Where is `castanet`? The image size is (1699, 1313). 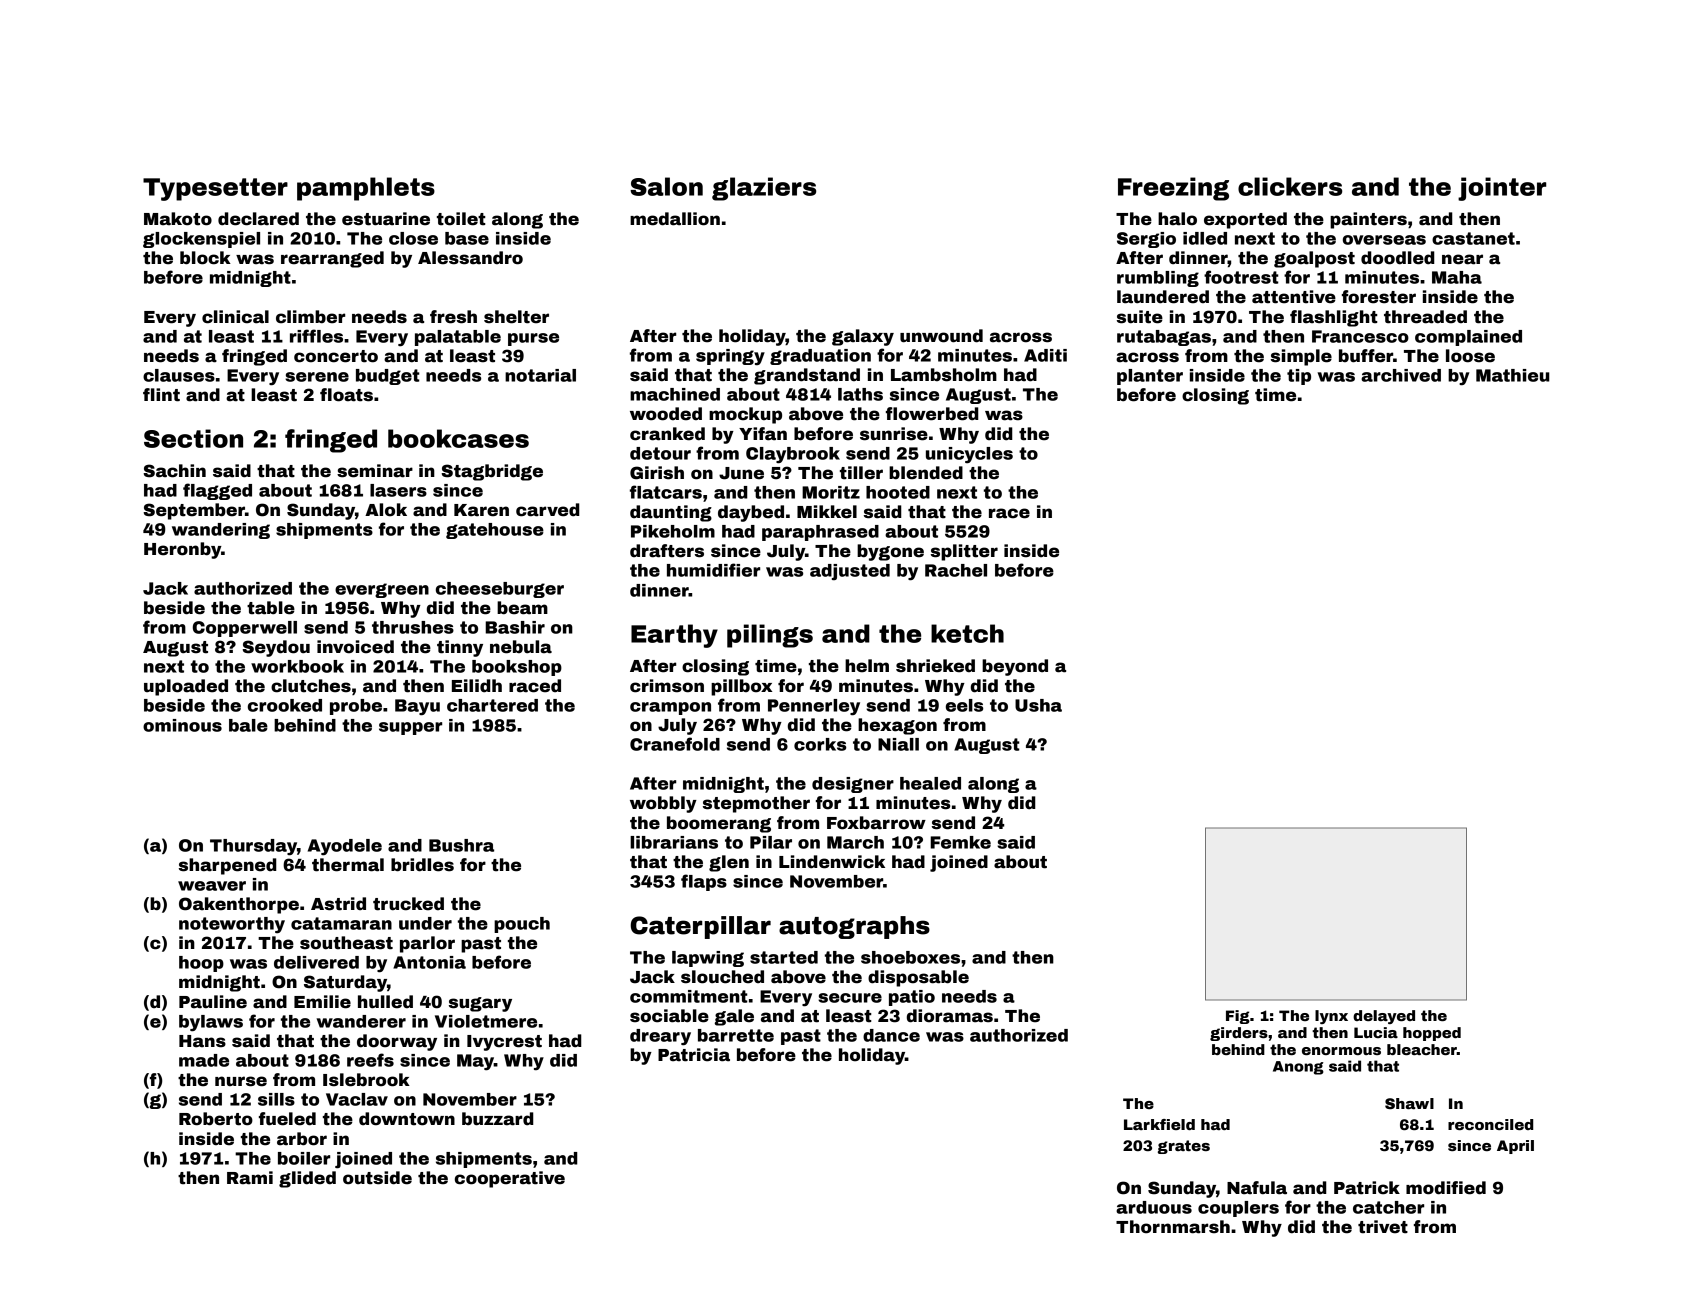
castanet is located at coordinates (1473, 238).
